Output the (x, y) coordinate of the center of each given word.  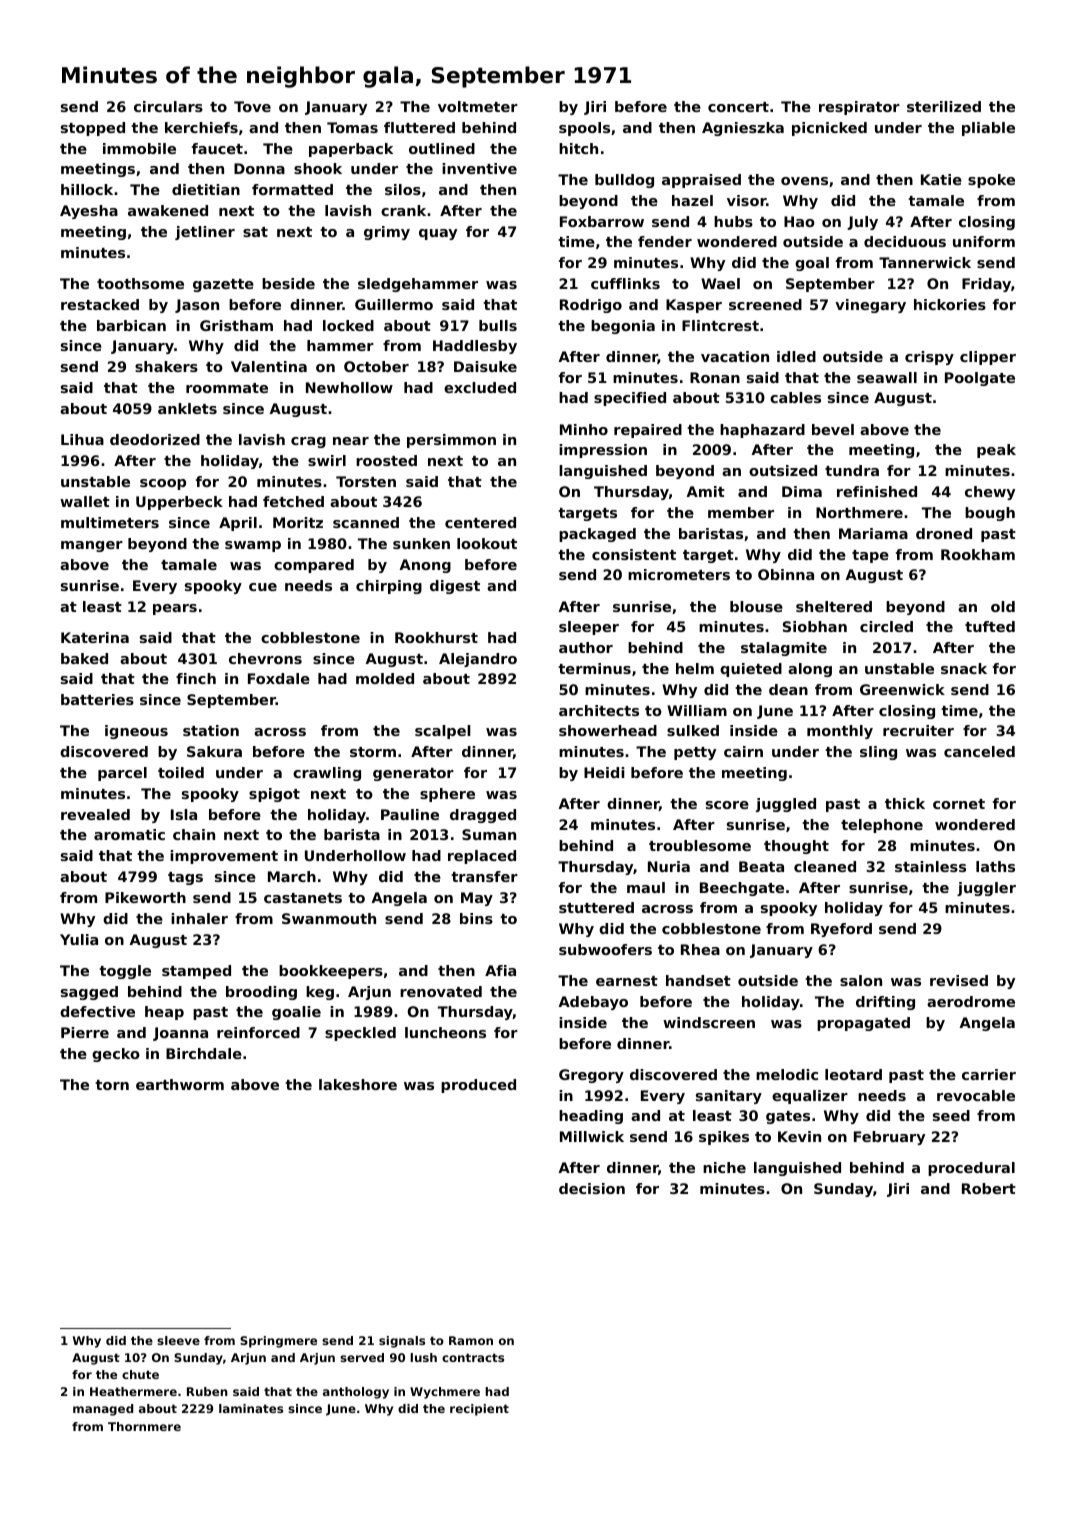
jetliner (205, 233)
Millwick (592, 1136)
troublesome (700, 845)
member (741, 512)
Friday (986, 285)
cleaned (825, 866)
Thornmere (144, 1426)
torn (112, 1085)
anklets (187, 408)
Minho (584, 429)
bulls (498, 325)
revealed (95, 814)
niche (724, 1167)
